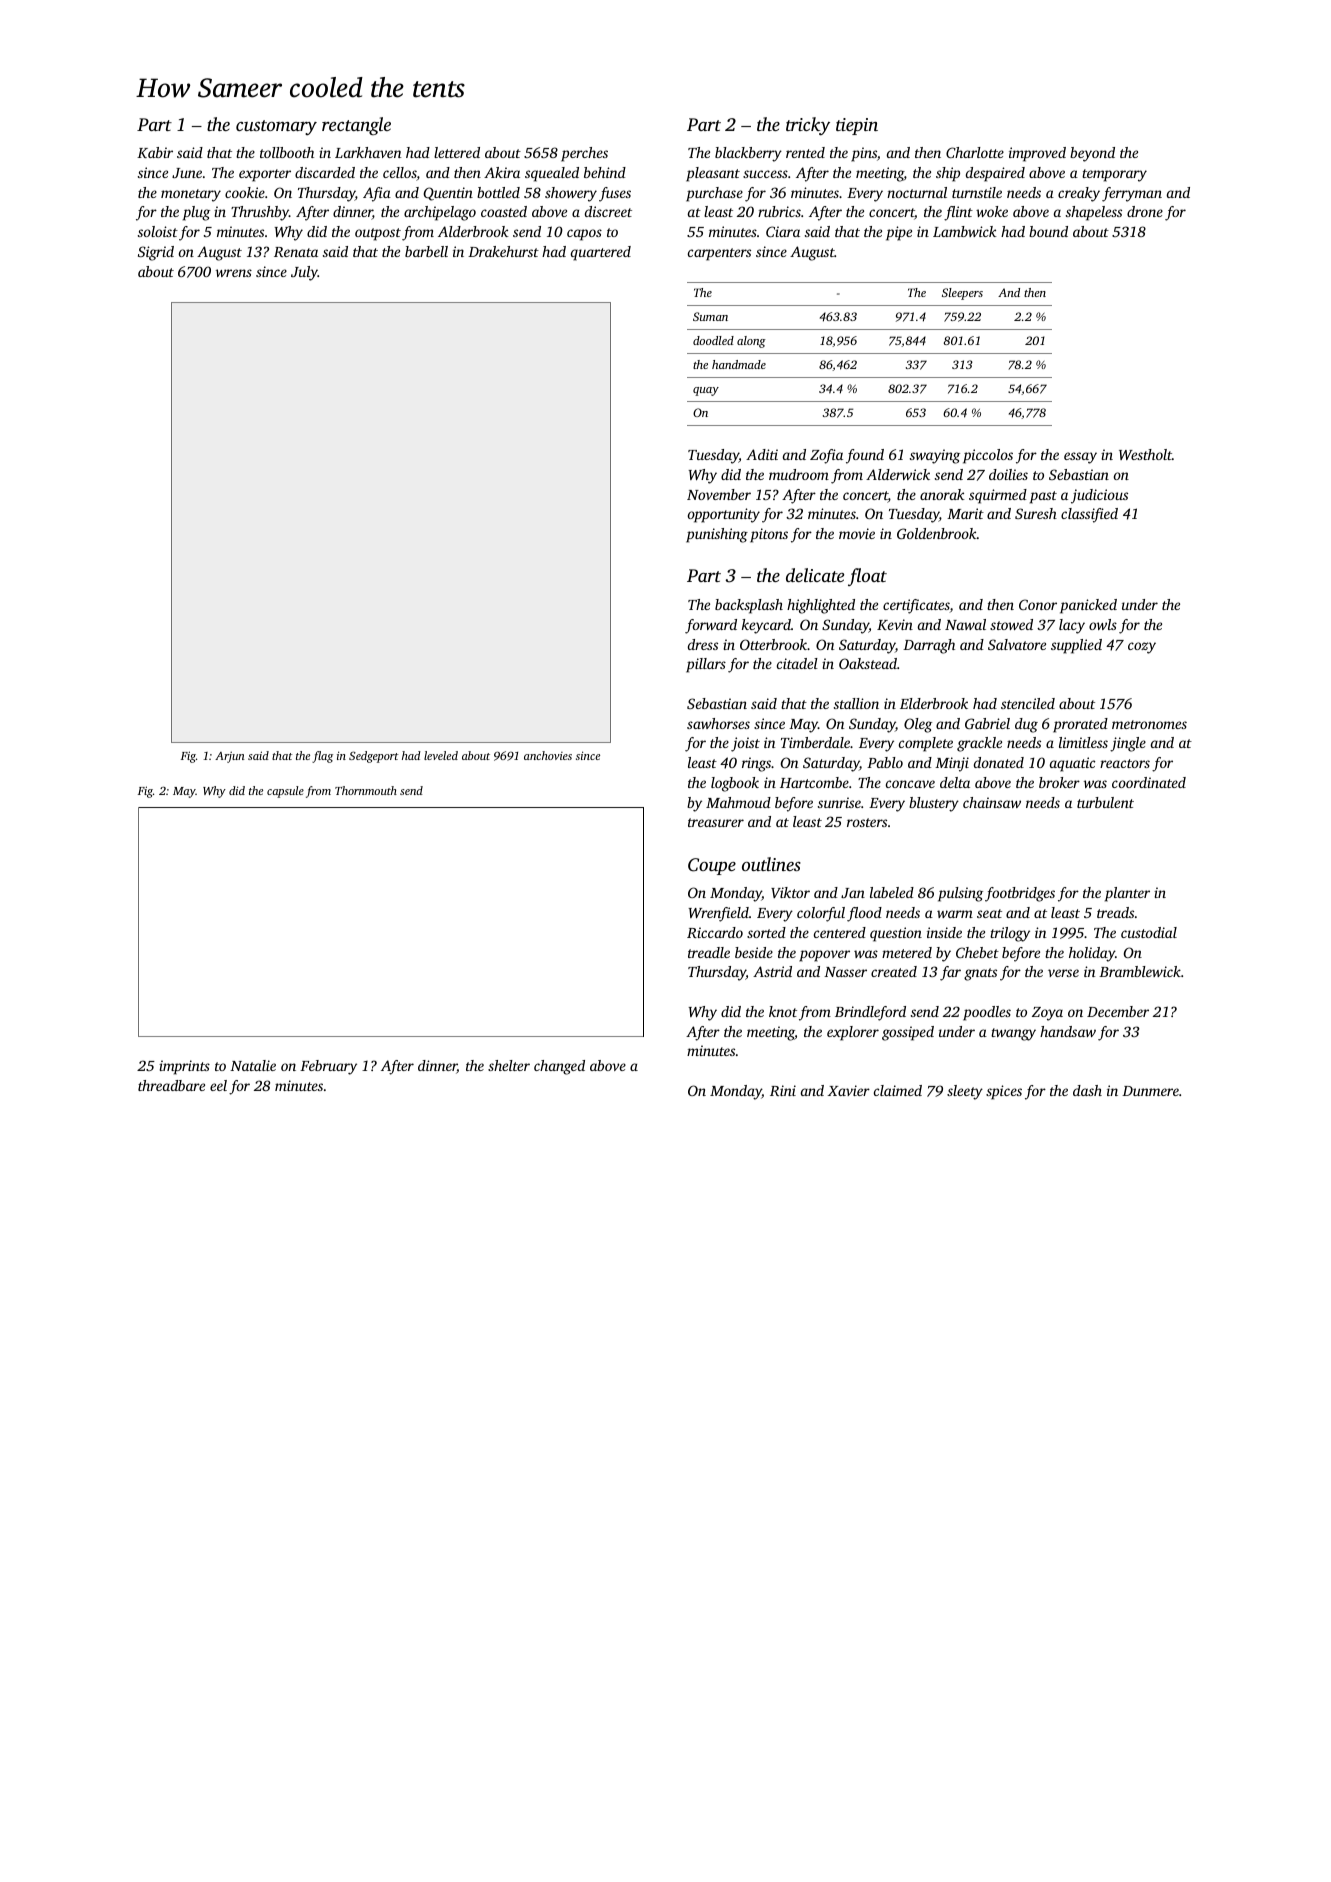 Image resolution: width=1331 pixels, height=1882 pixels. I want to click on cozy, so click(1142, 648).
